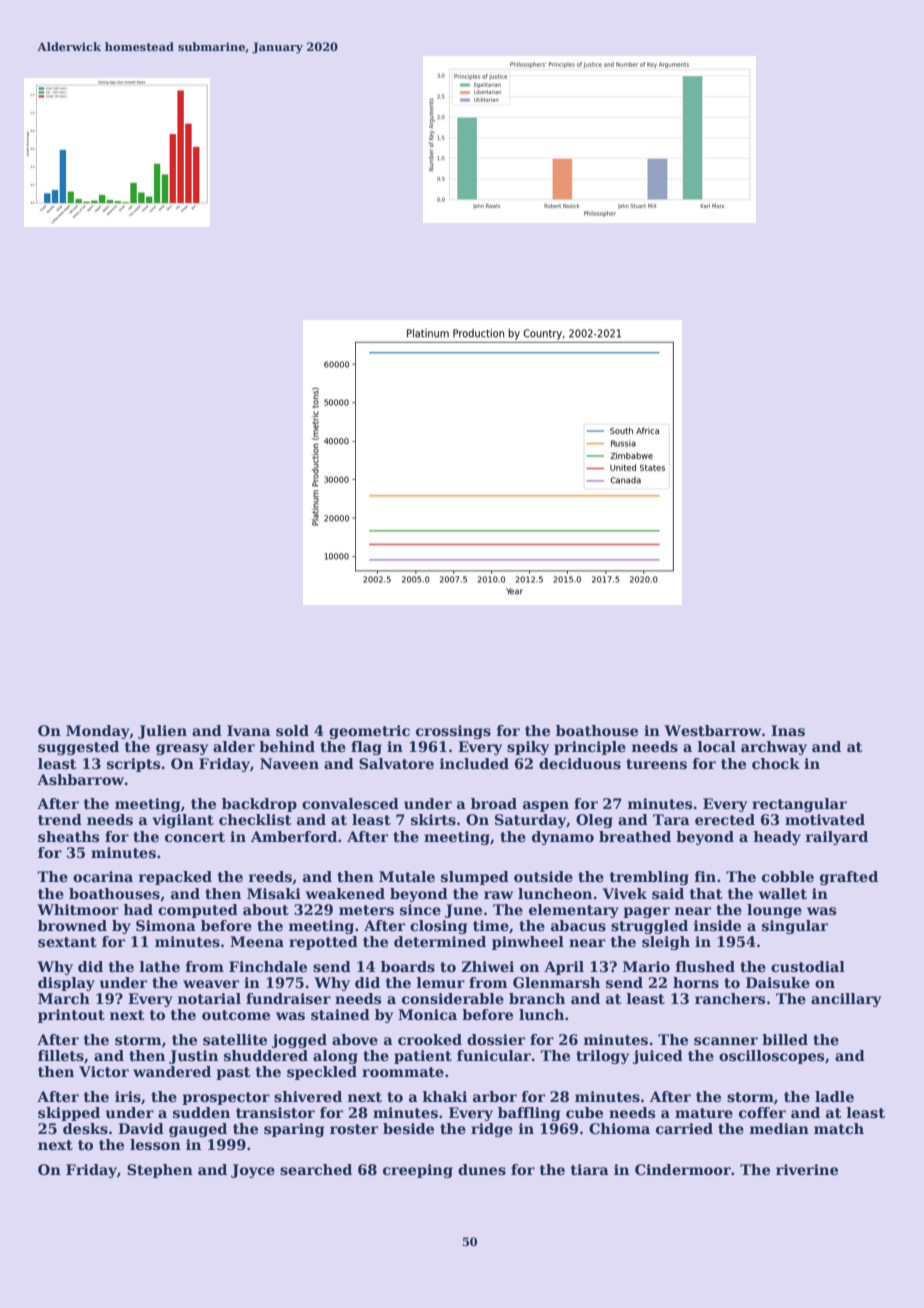 The height and width of the screenshot is (1308, 924). What do you see at coordinates (846, 1000) in the screenshot?
I see `ancillary` at bounding box center [846, 1000].
